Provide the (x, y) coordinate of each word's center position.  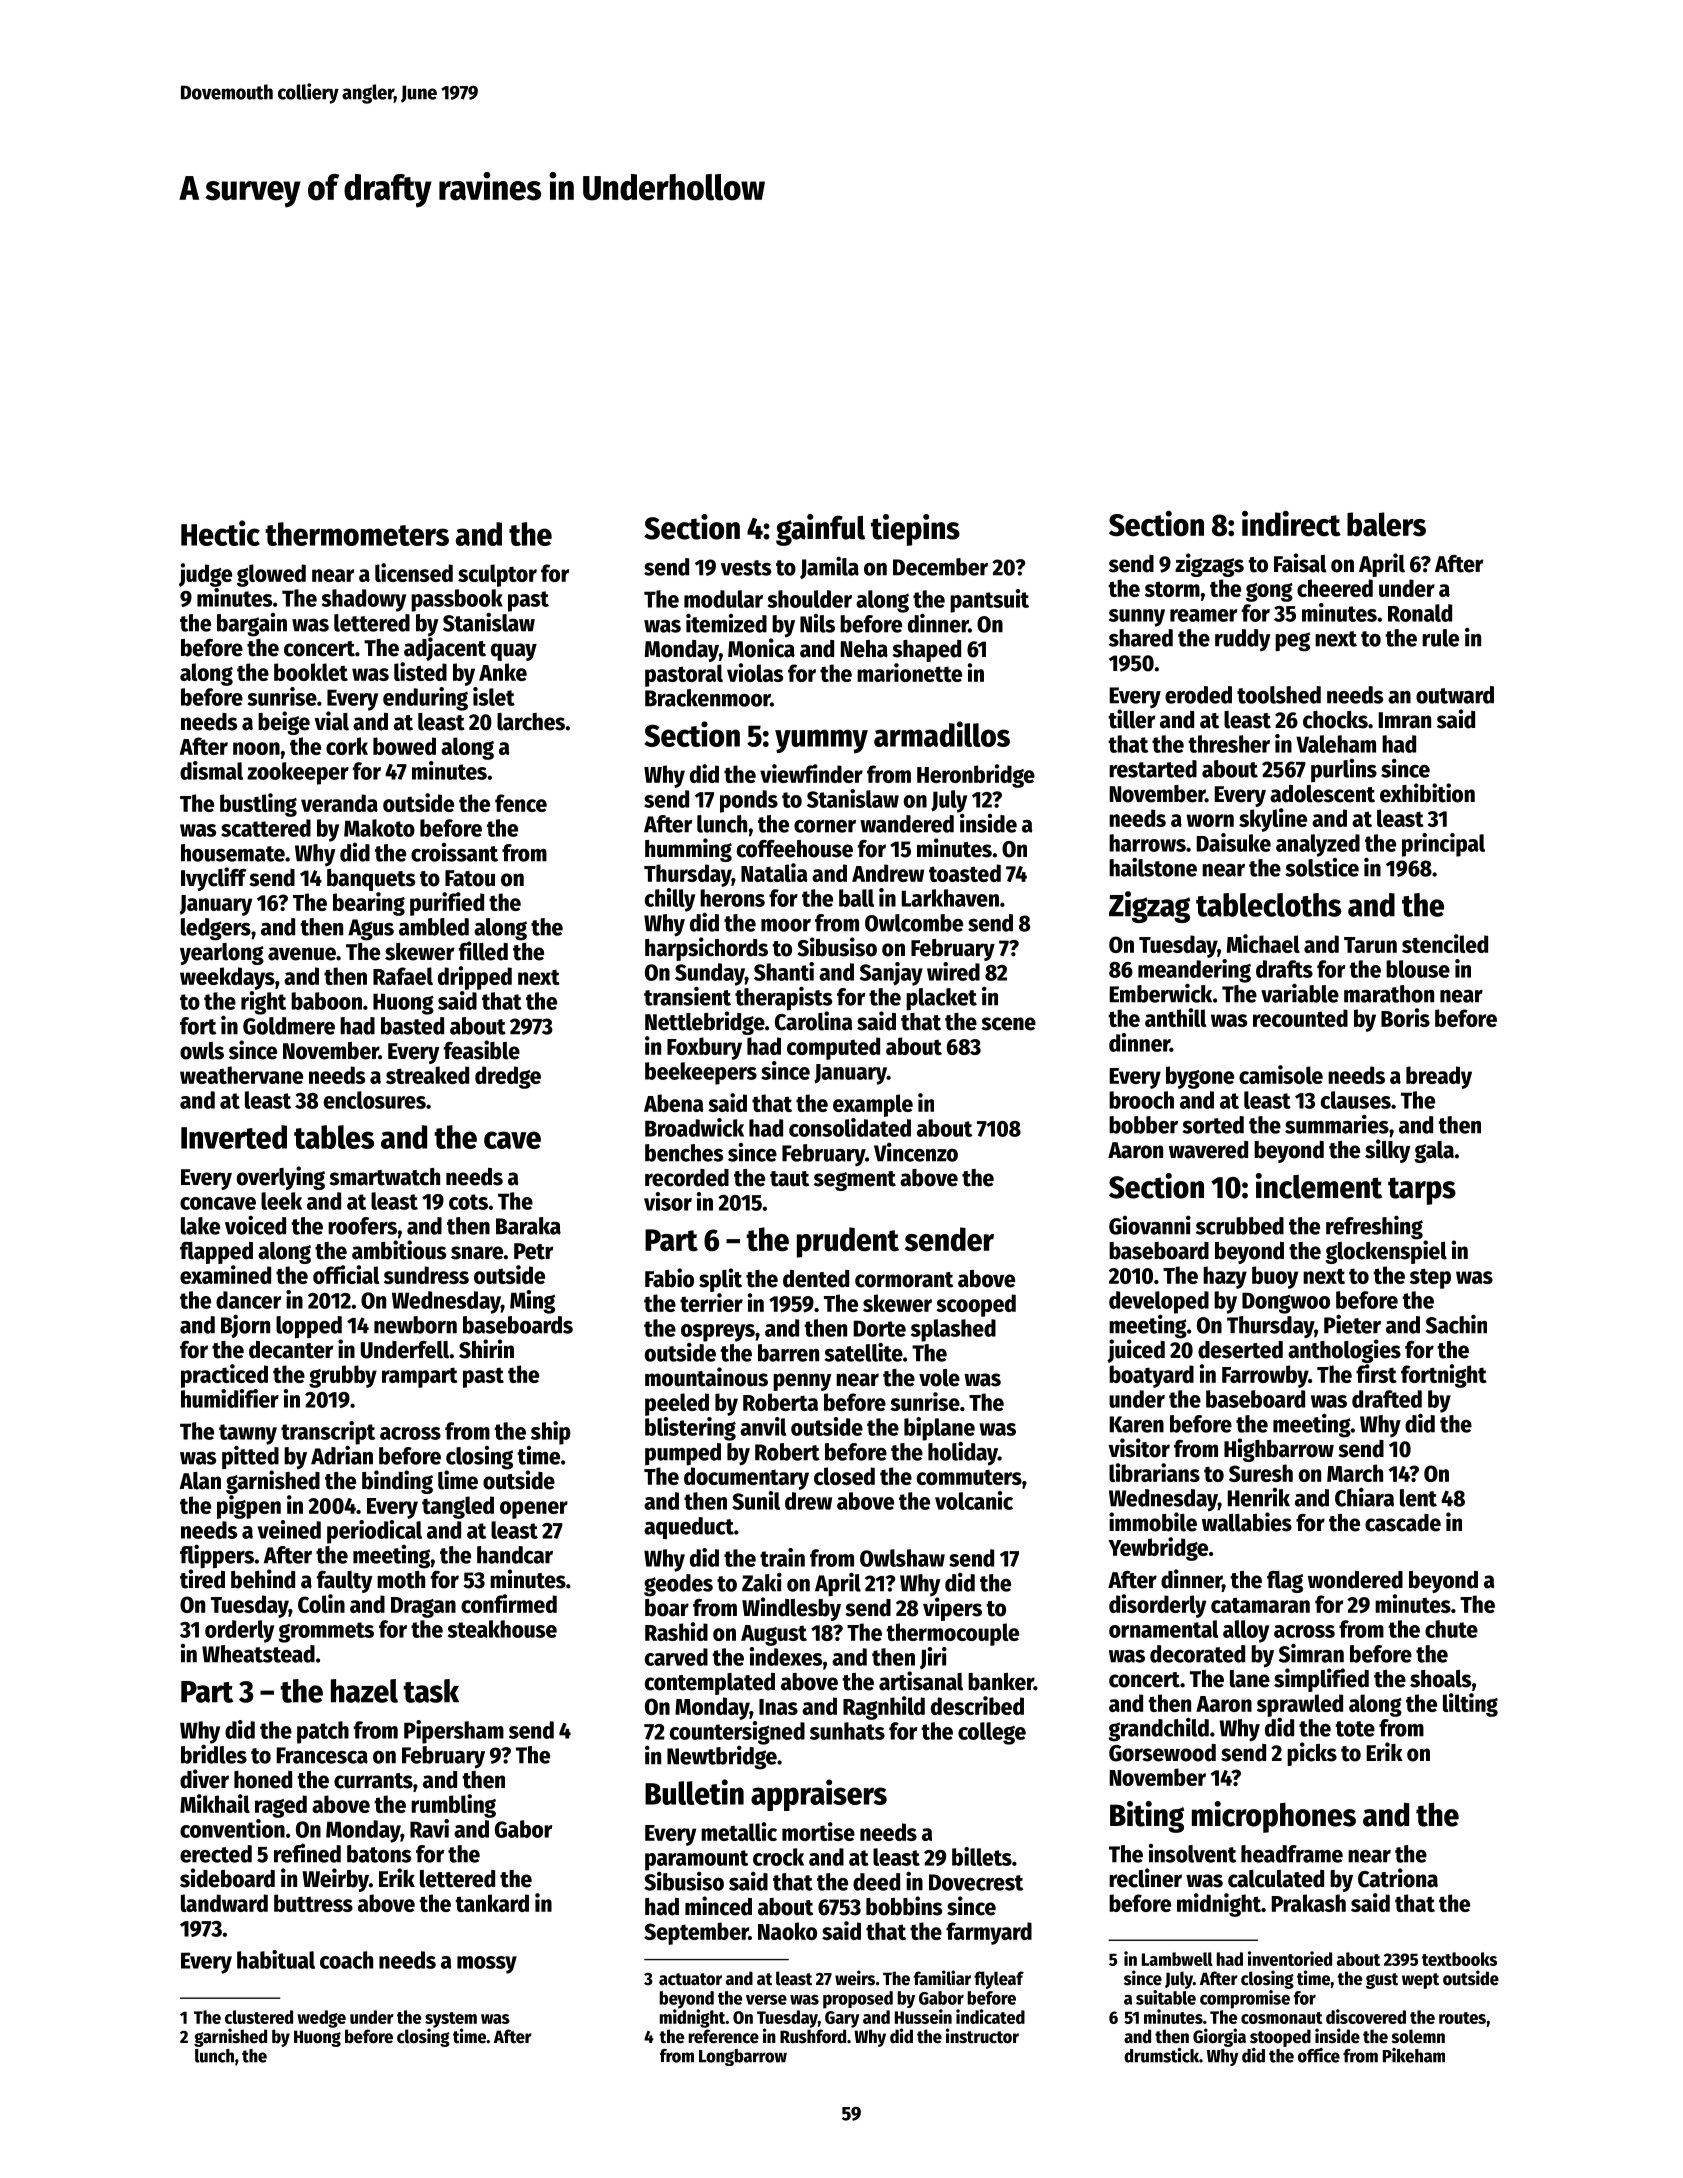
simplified (1321, 1680)
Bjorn (245, 1326)
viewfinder (811, 773)
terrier (711, 1302)
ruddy (1243, 640)
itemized (726, 623)
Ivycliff (213, 879)
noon (256, 748)
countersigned (737, 1733)
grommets (326, 1632)
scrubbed (1240, 1226)
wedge (321, 2019)
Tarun (1370, 945)
